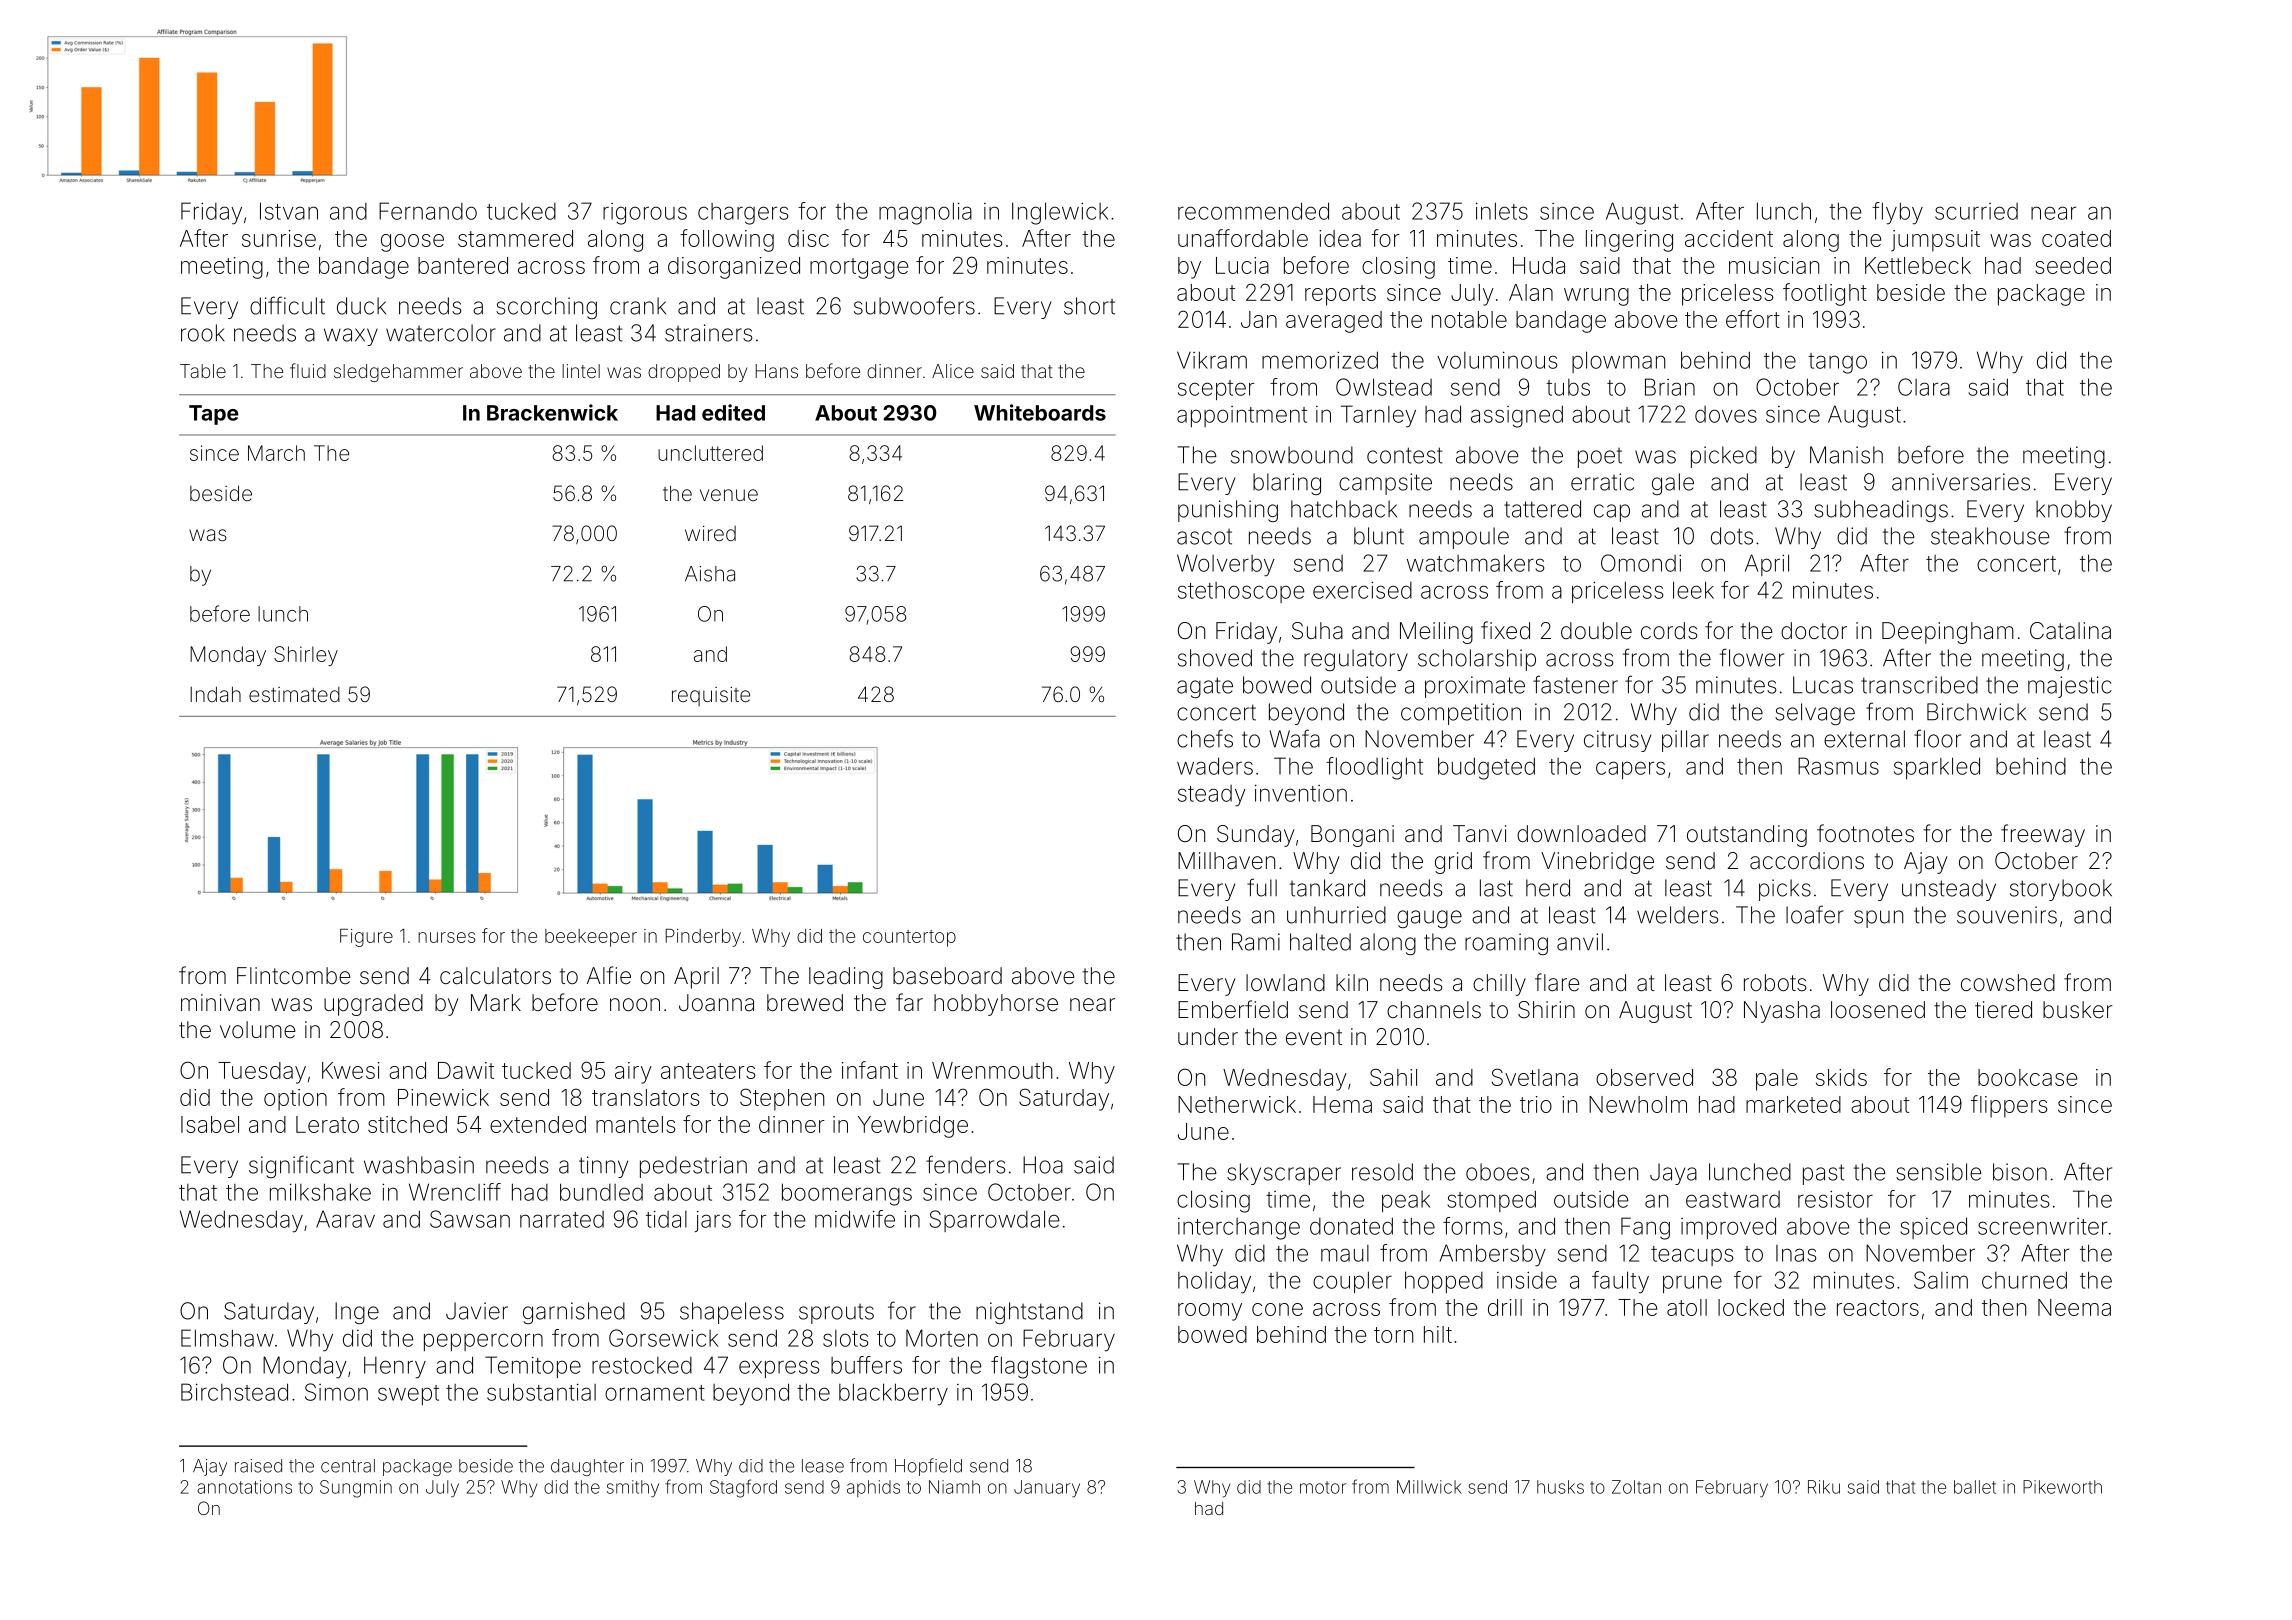 This screenshot has height=1620, width=2292. Describe the element at coordinates (893, 1394) in the screenshot. I see `blackberry` at that location.
